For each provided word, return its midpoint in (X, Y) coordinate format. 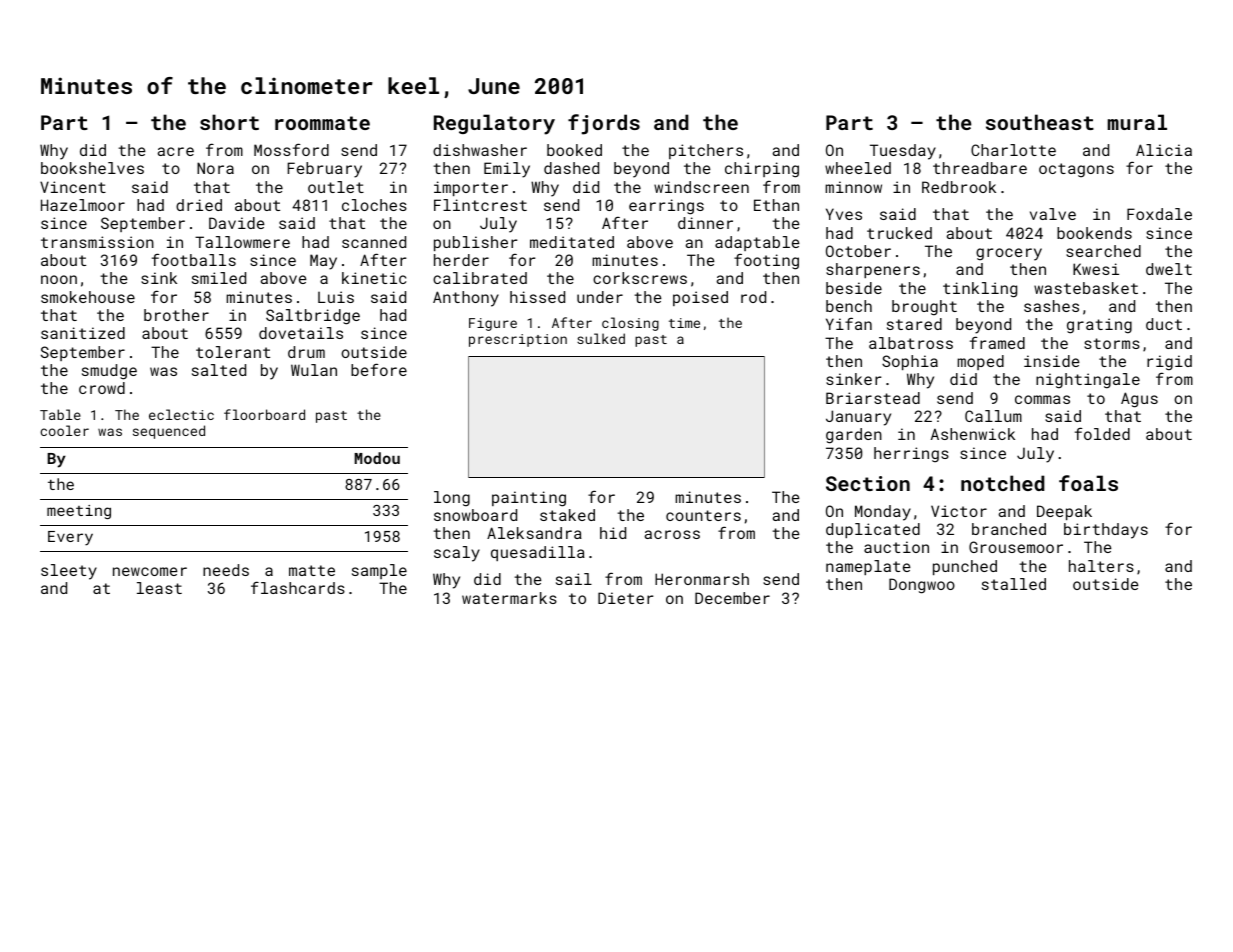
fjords (604, 124)
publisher (475, 243)
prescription (518, 340)
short (229, 122)
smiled (219, 278)
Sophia (910, 362)
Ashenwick (973, 434)
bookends (1094, 233)
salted (219, 370)
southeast (1040, 122)
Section (868, 483)
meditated (572, 242)
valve (1053, 214)
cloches (374, 205)
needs (226, 570)
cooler (64, 430)
